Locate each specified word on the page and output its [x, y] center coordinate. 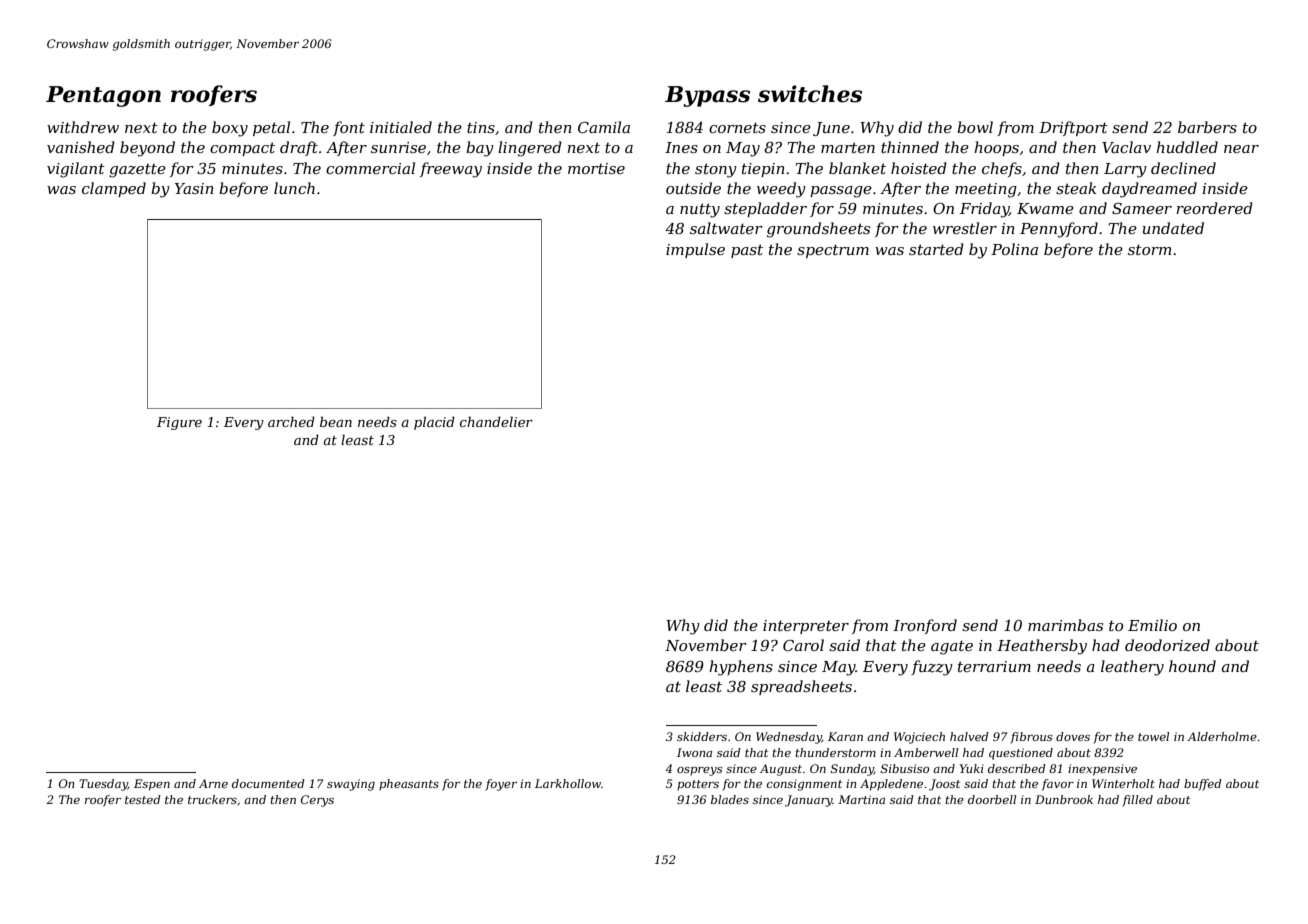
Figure [179, 423]
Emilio [1152, 625]
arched [291, 421]
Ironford [925, 626]
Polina [1014, 249]
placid [434, 423]
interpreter [806, 627]
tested [143, 799]
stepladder [765, 209]
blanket [857, 168]
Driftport [1073, 128]
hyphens [741, 668]
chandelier [496, 421]
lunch [294, 188]
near [1241, 149]
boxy [230, 129]
